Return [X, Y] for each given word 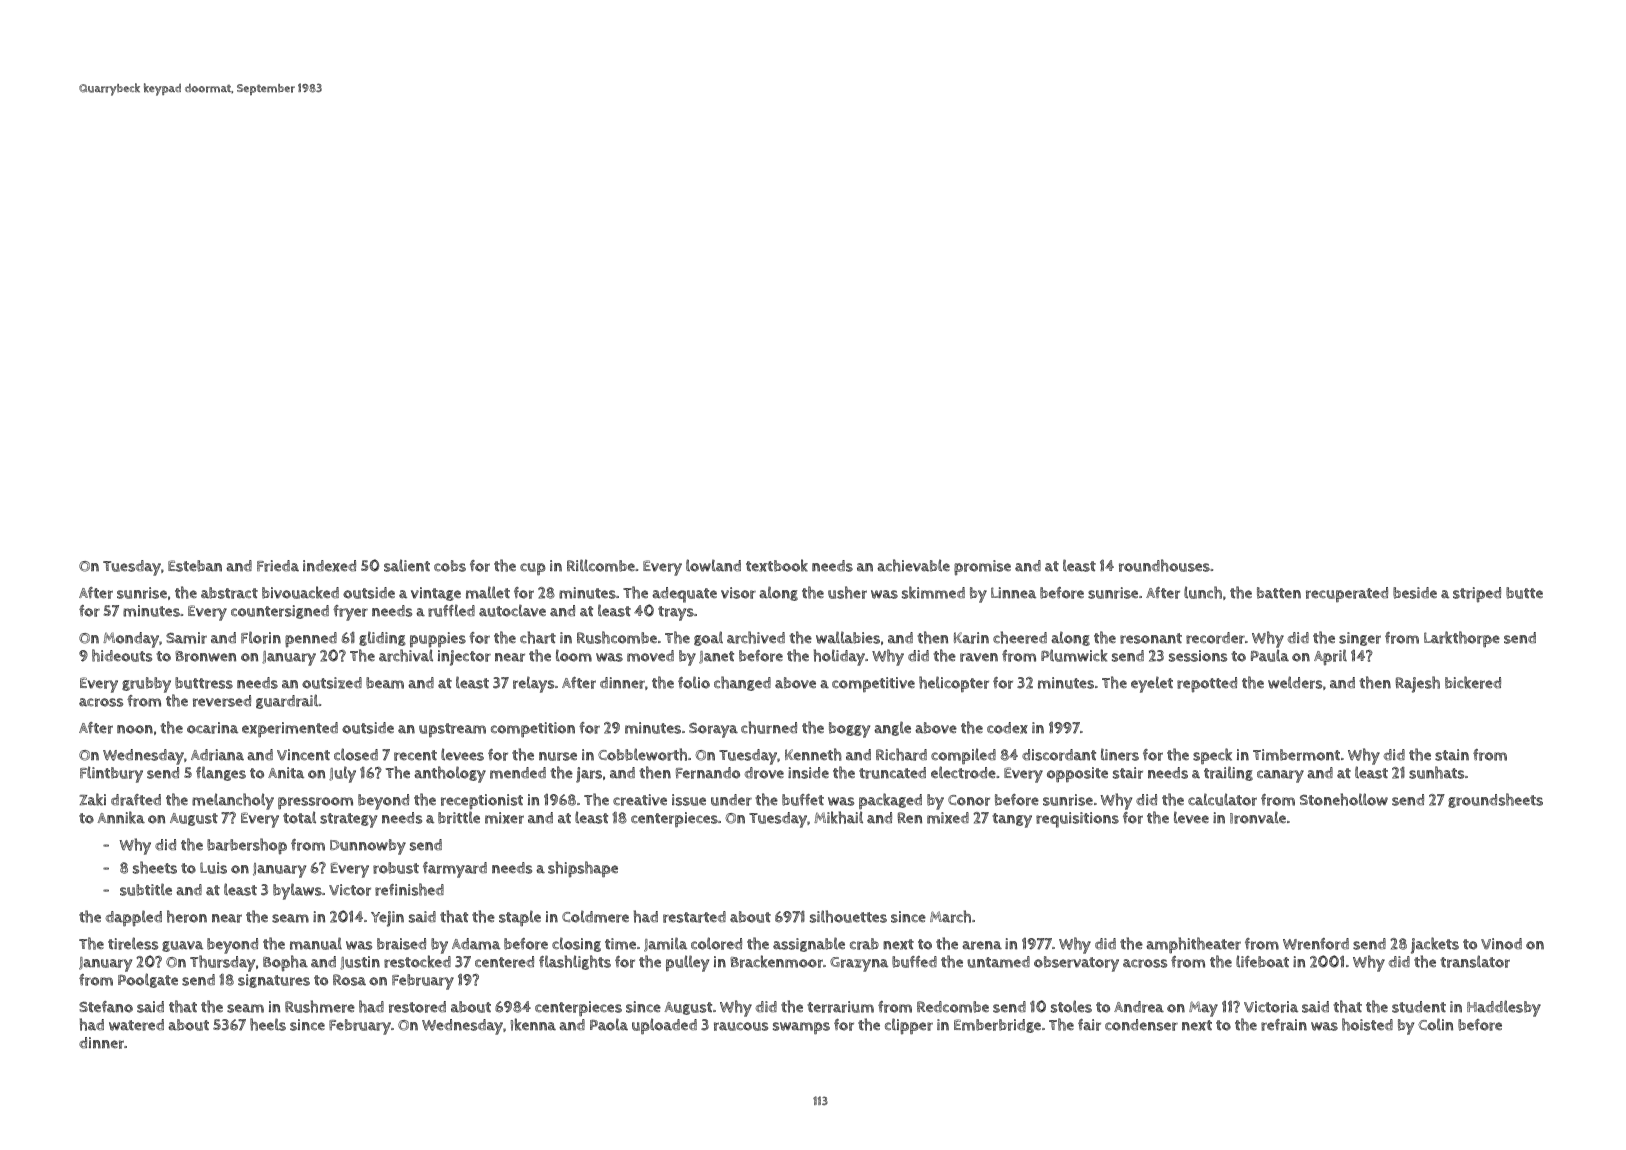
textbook [777, 565]
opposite [1077, 775]
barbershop [247, 846]
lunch [1203, 592]
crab [864, 944]
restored [417, 1007]
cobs [450, 566]
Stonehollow [1344, 799]
